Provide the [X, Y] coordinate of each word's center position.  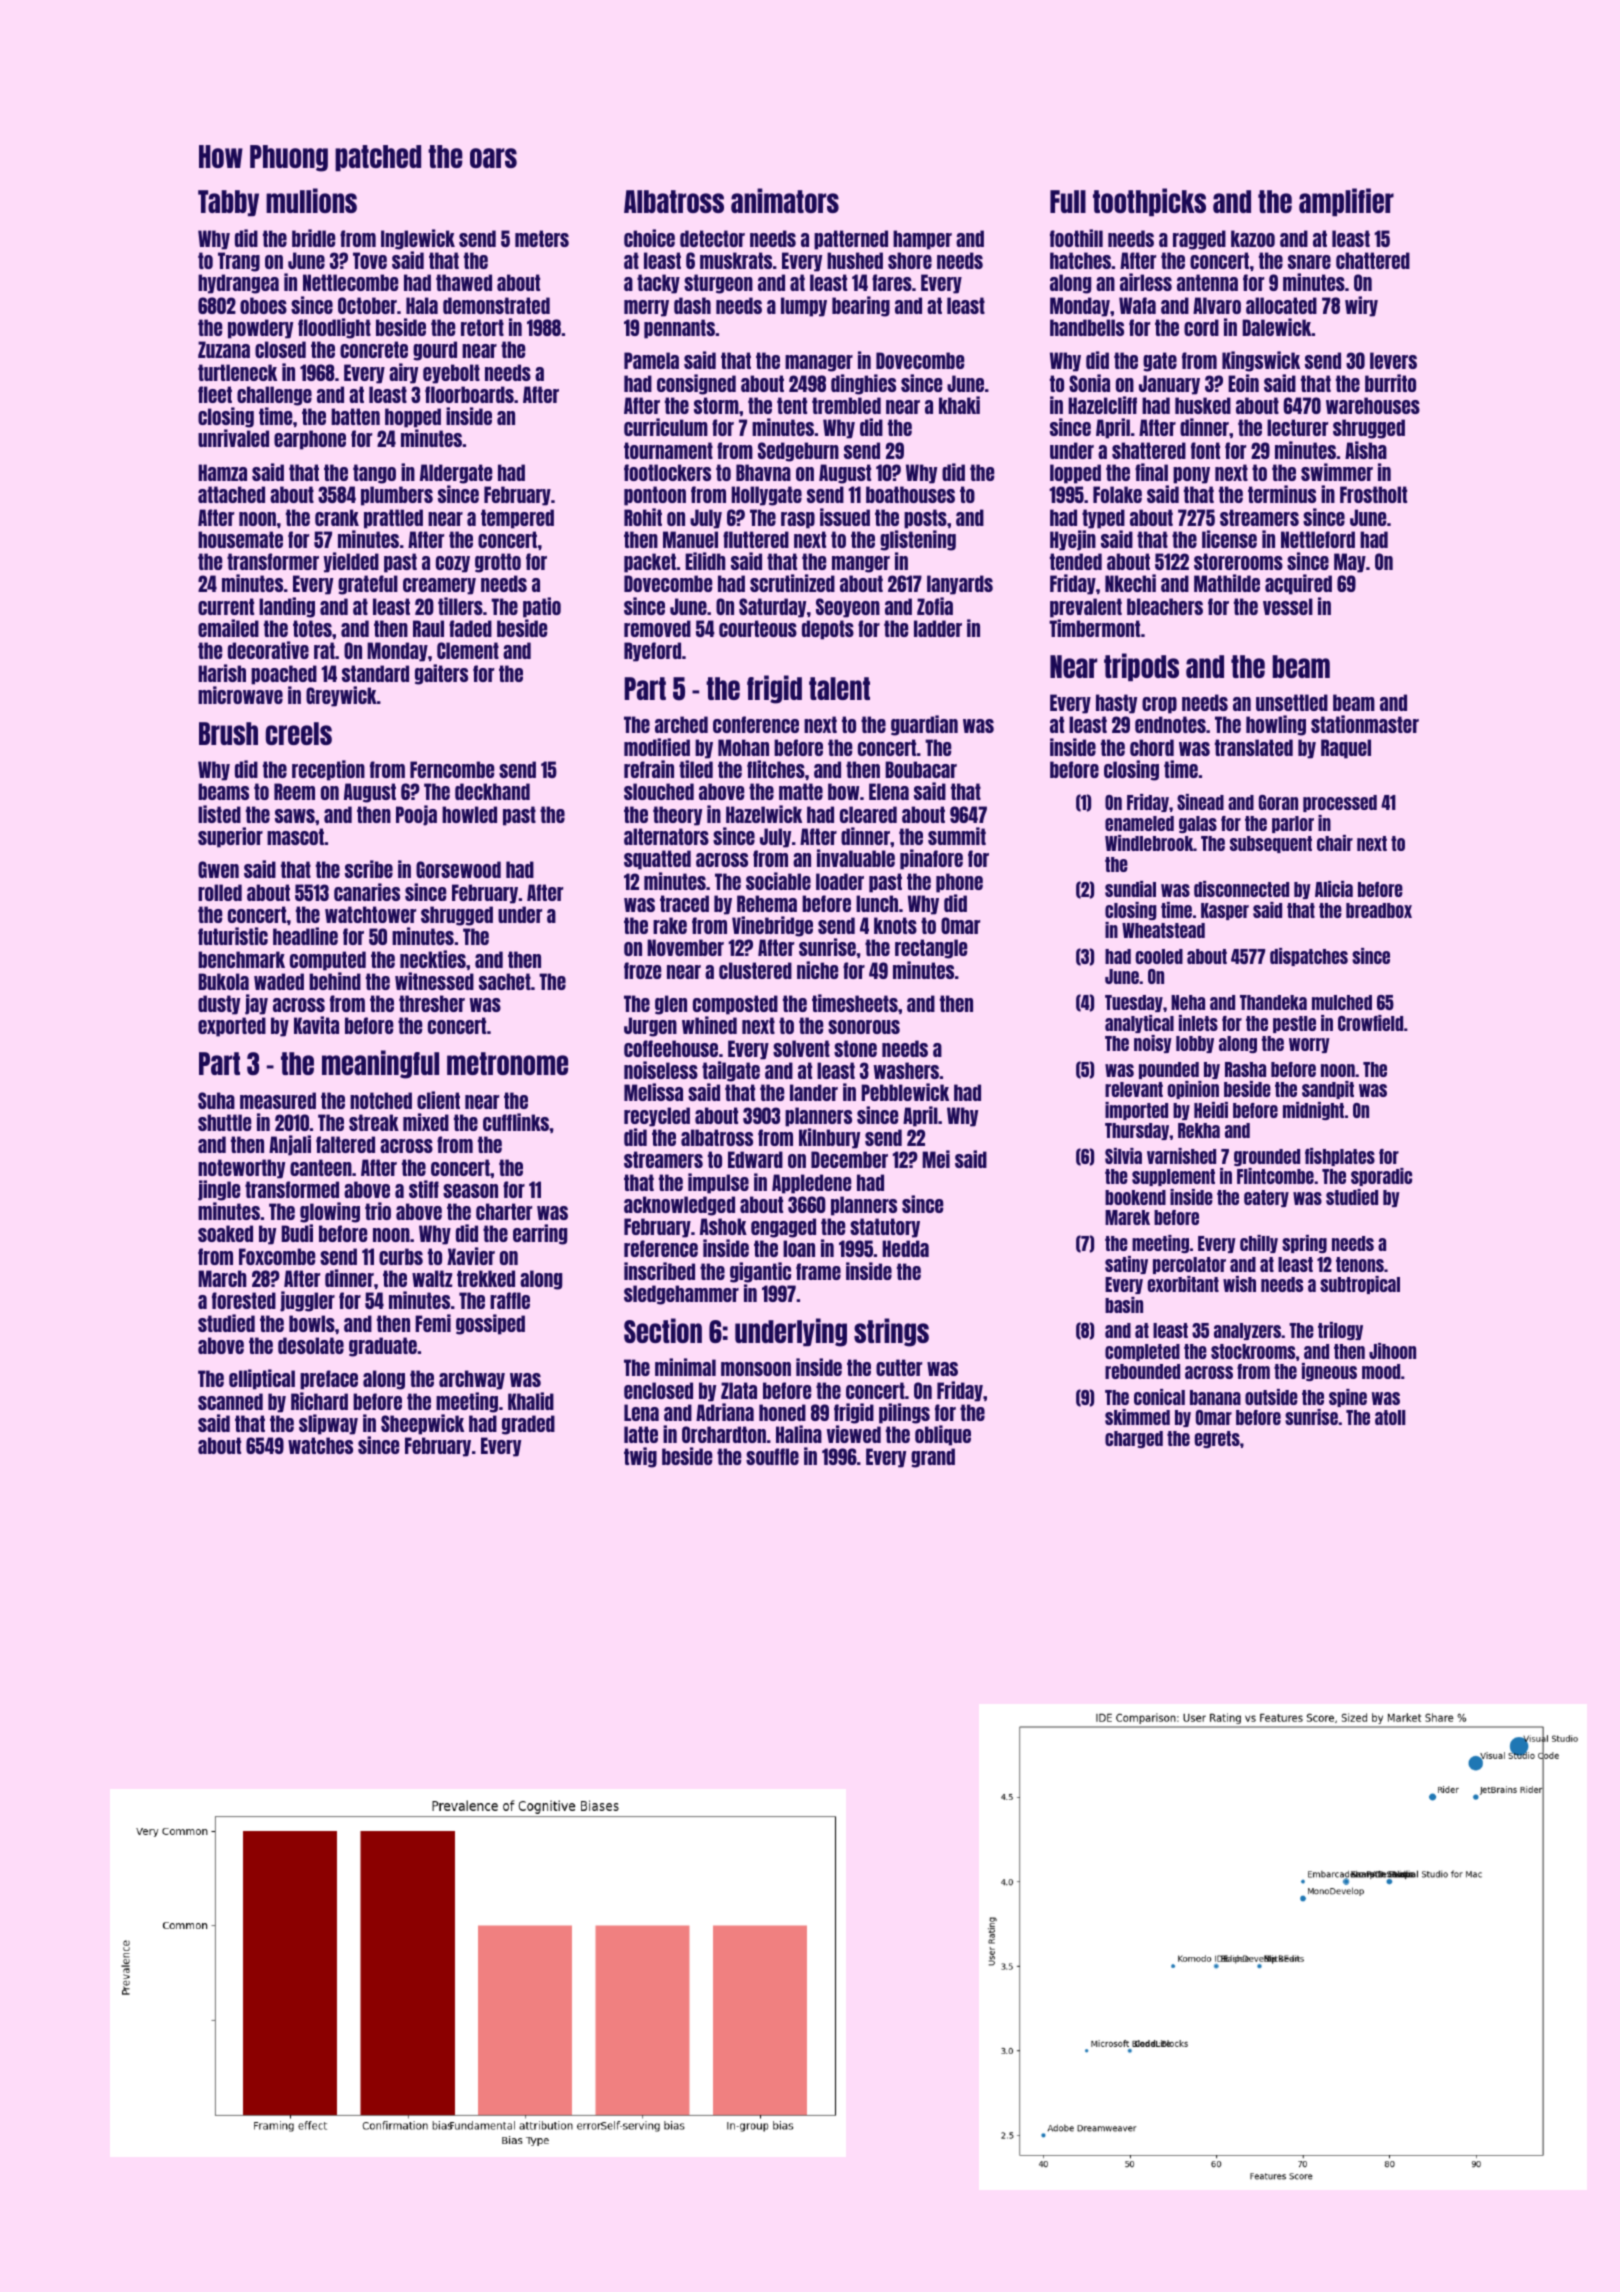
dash [692, 305]
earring [540, 1234]
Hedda [905, 1248]
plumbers [397, 496]
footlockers [667, 472]
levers [1393, 360]
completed [1142, 1352]
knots [895, 925]
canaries [367, 892]
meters [542, 238]
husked [1203, 405]
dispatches [1309, 957]
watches [320, 1445]
